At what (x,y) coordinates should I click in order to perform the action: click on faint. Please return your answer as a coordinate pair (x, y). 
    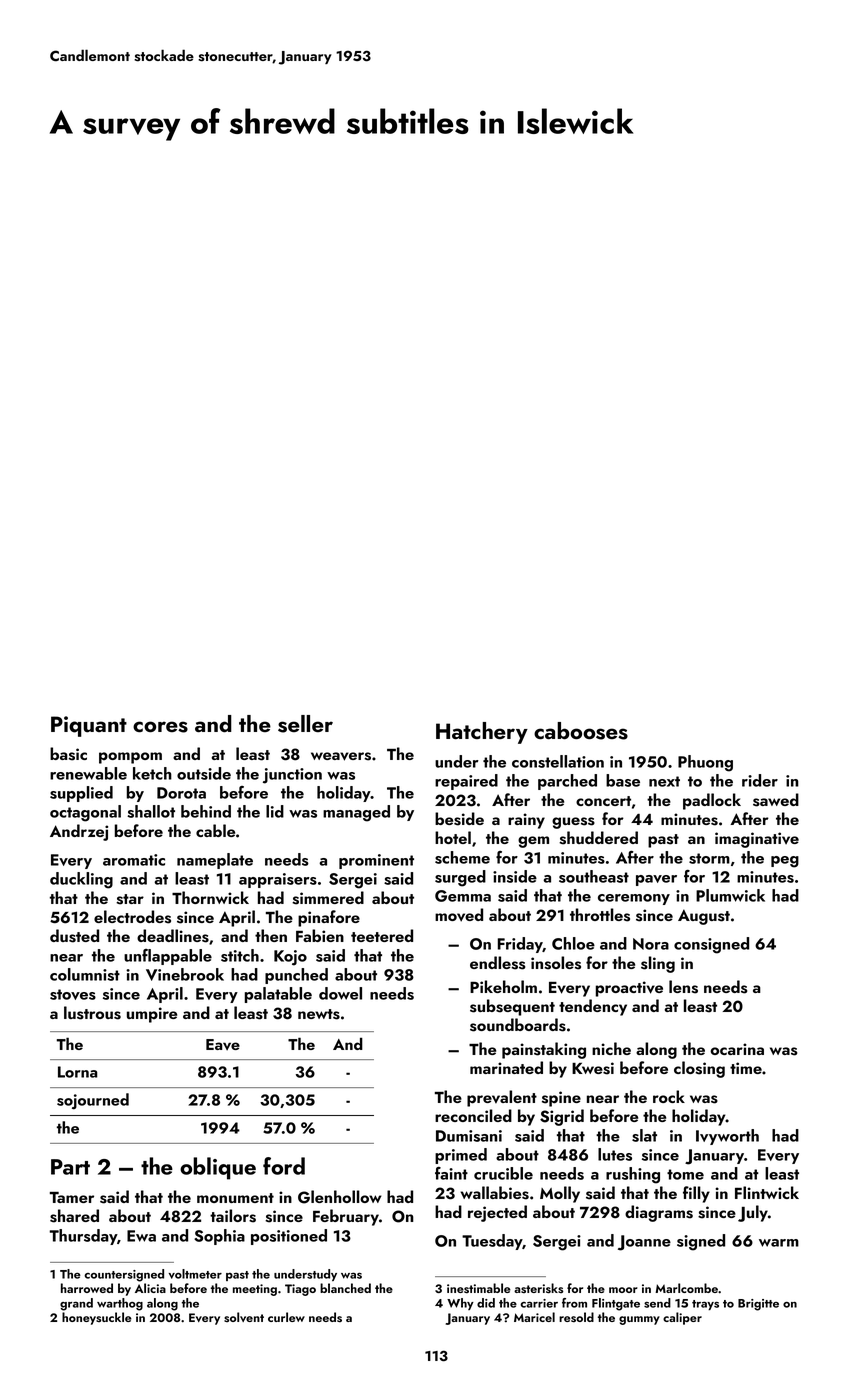
    Looking at the image, I should click on (451, 1173).
